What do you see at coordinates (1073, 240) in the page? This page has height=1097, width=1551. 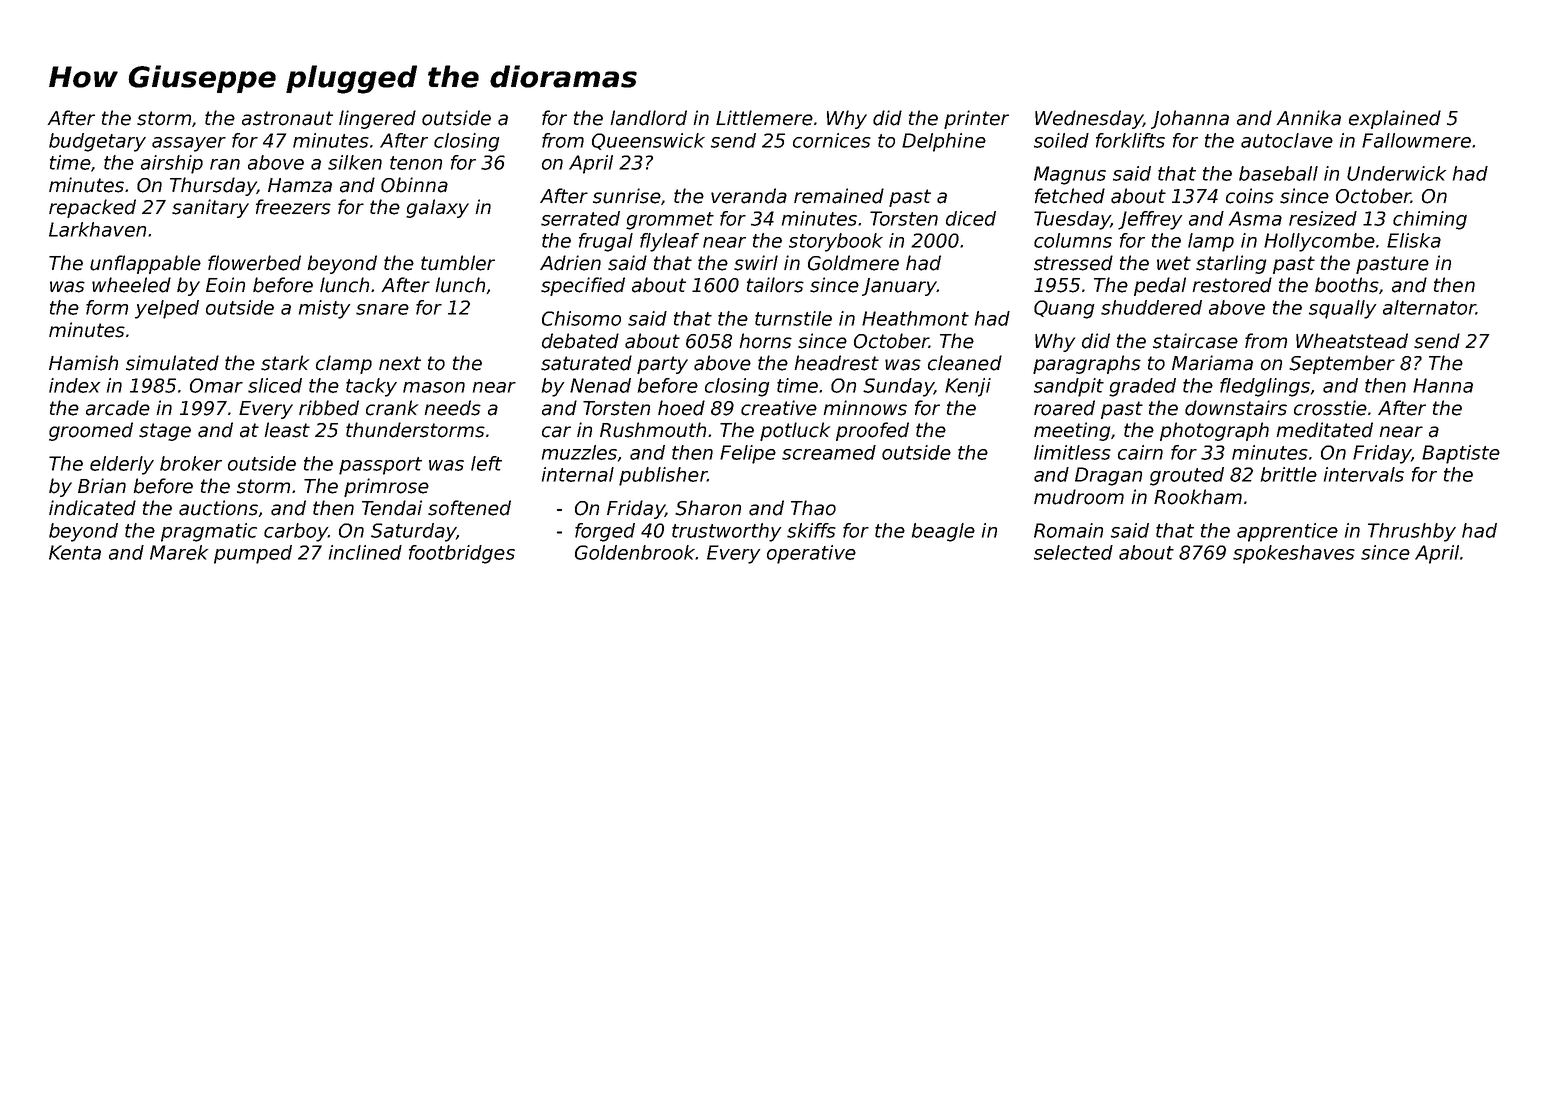 I see `columns` at bounding box center [1073, 240].
